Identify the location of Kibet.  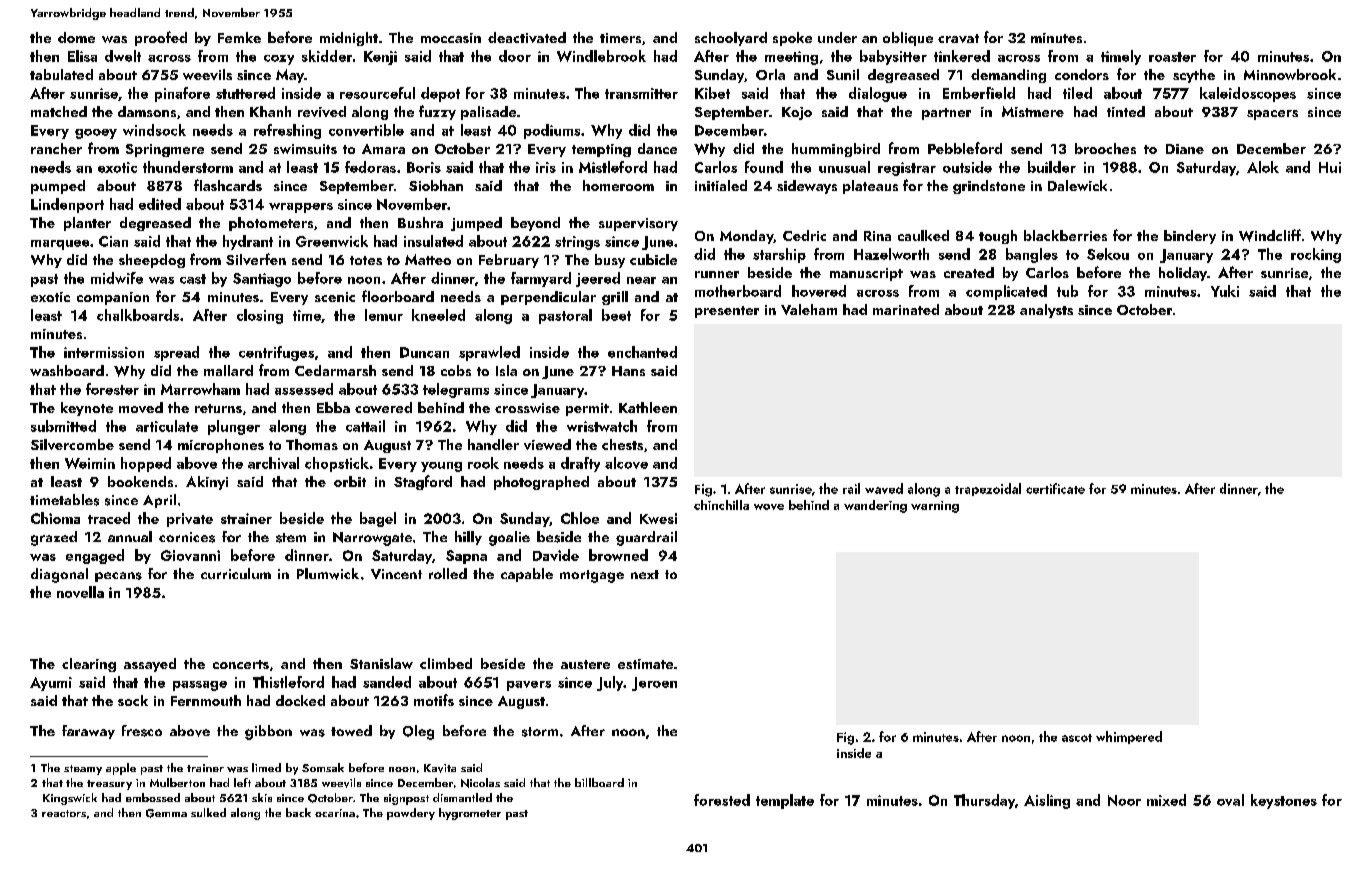
(712, 93).
